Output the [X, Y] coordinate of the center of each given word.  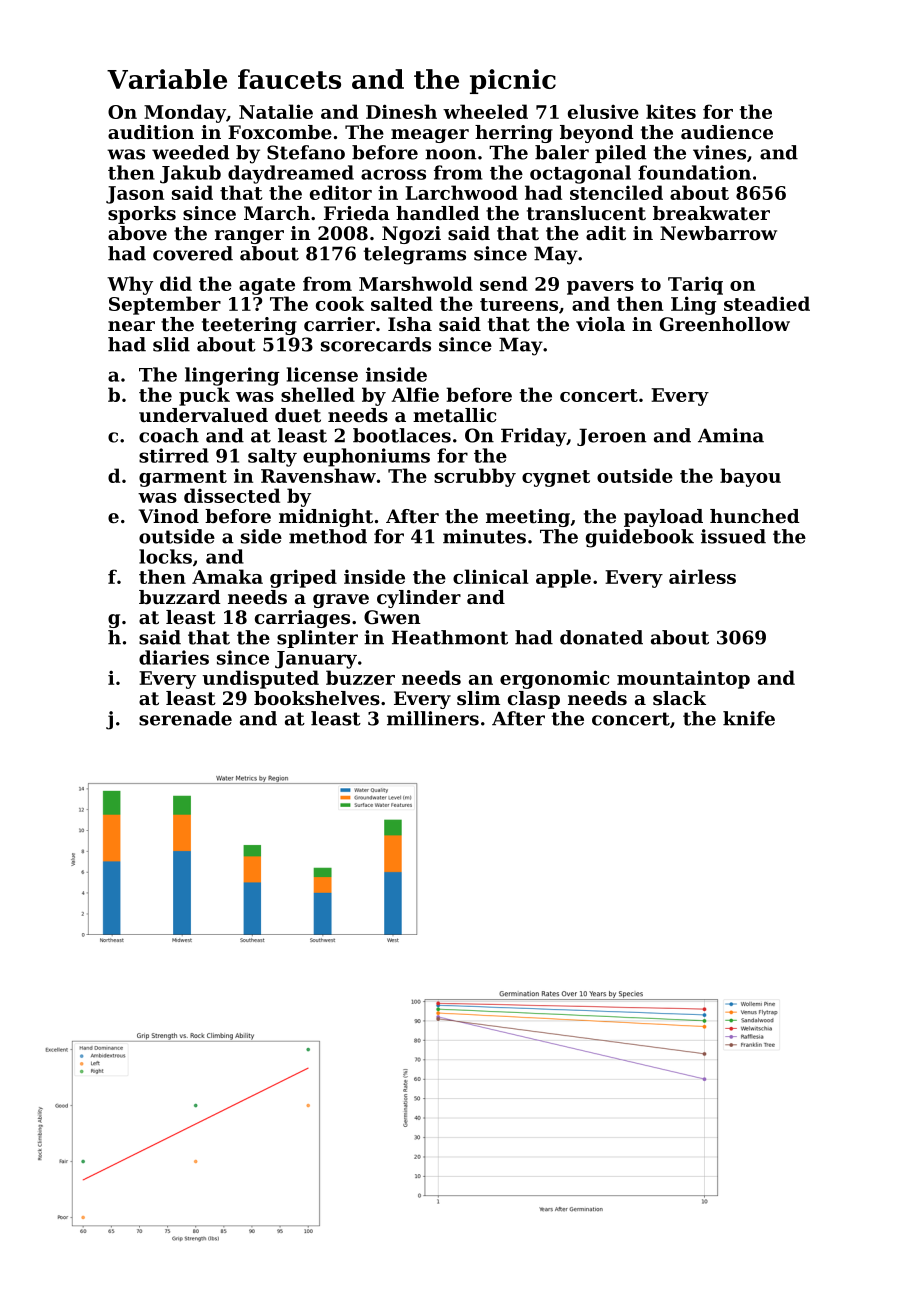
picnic [513, 81]
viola [600, 324]
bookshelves [317, 698]
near [131, 326]
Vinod [169, 516]
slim [478, 698]
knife [749, 718]
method [328, 536]
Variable [167, 79]
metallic [455, 415]
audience [727, 132]
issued [733, 536]
